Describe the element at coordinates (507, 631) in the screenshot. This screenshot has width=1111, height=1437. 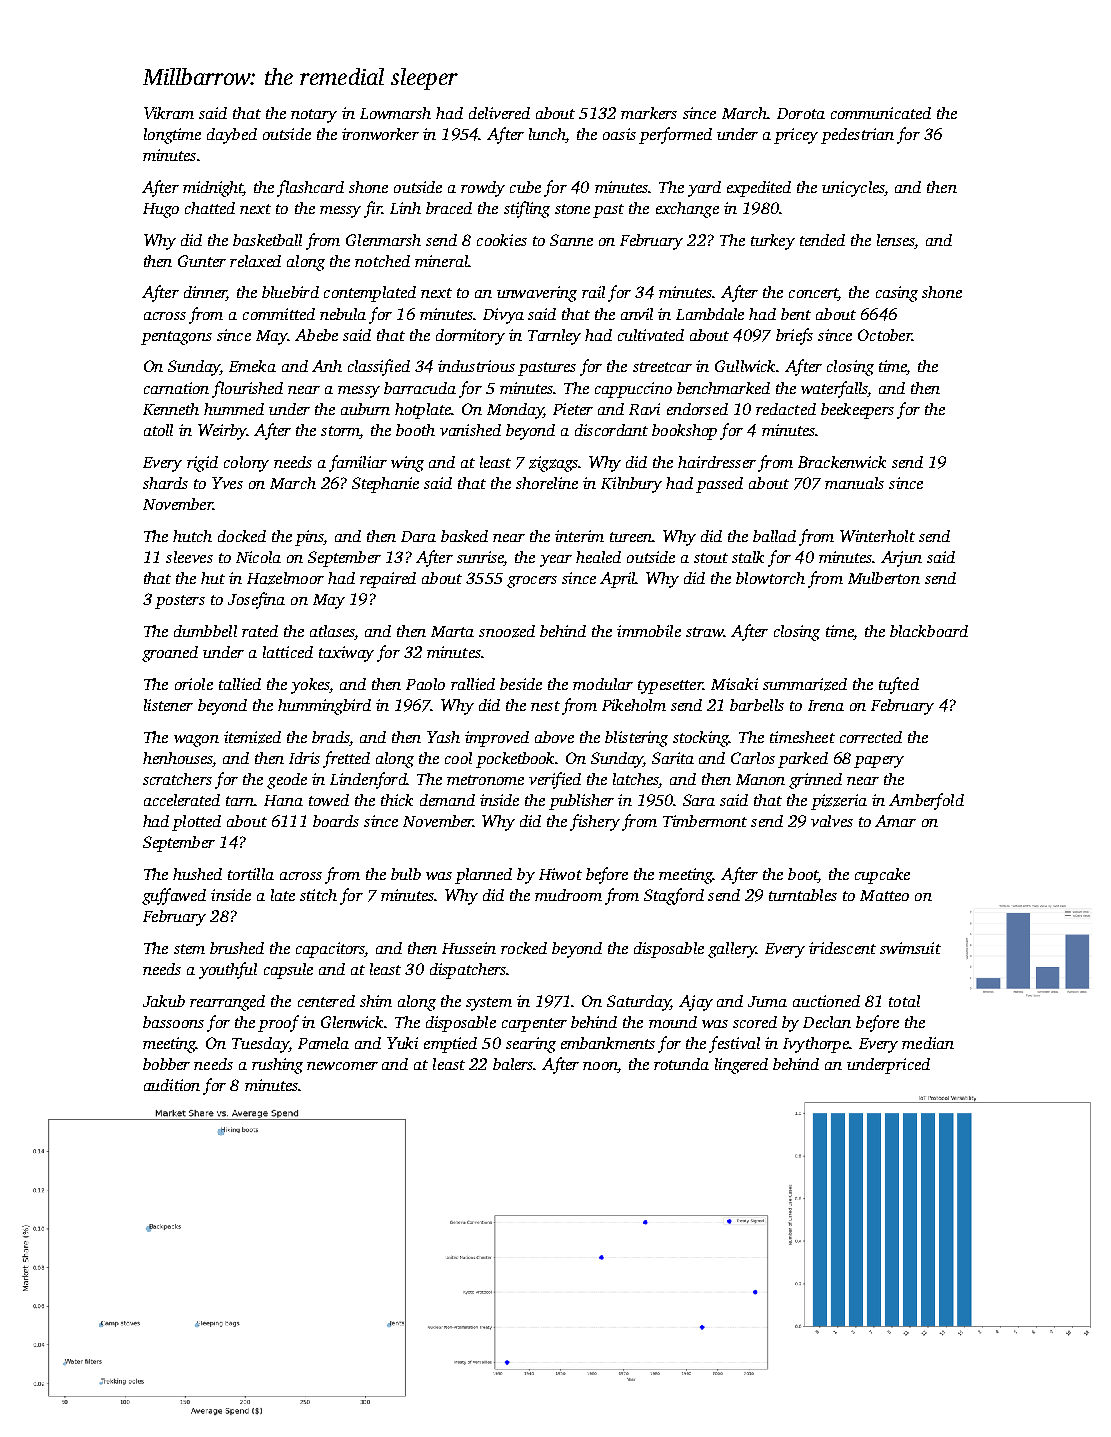
I see `snoozed` at that location.
